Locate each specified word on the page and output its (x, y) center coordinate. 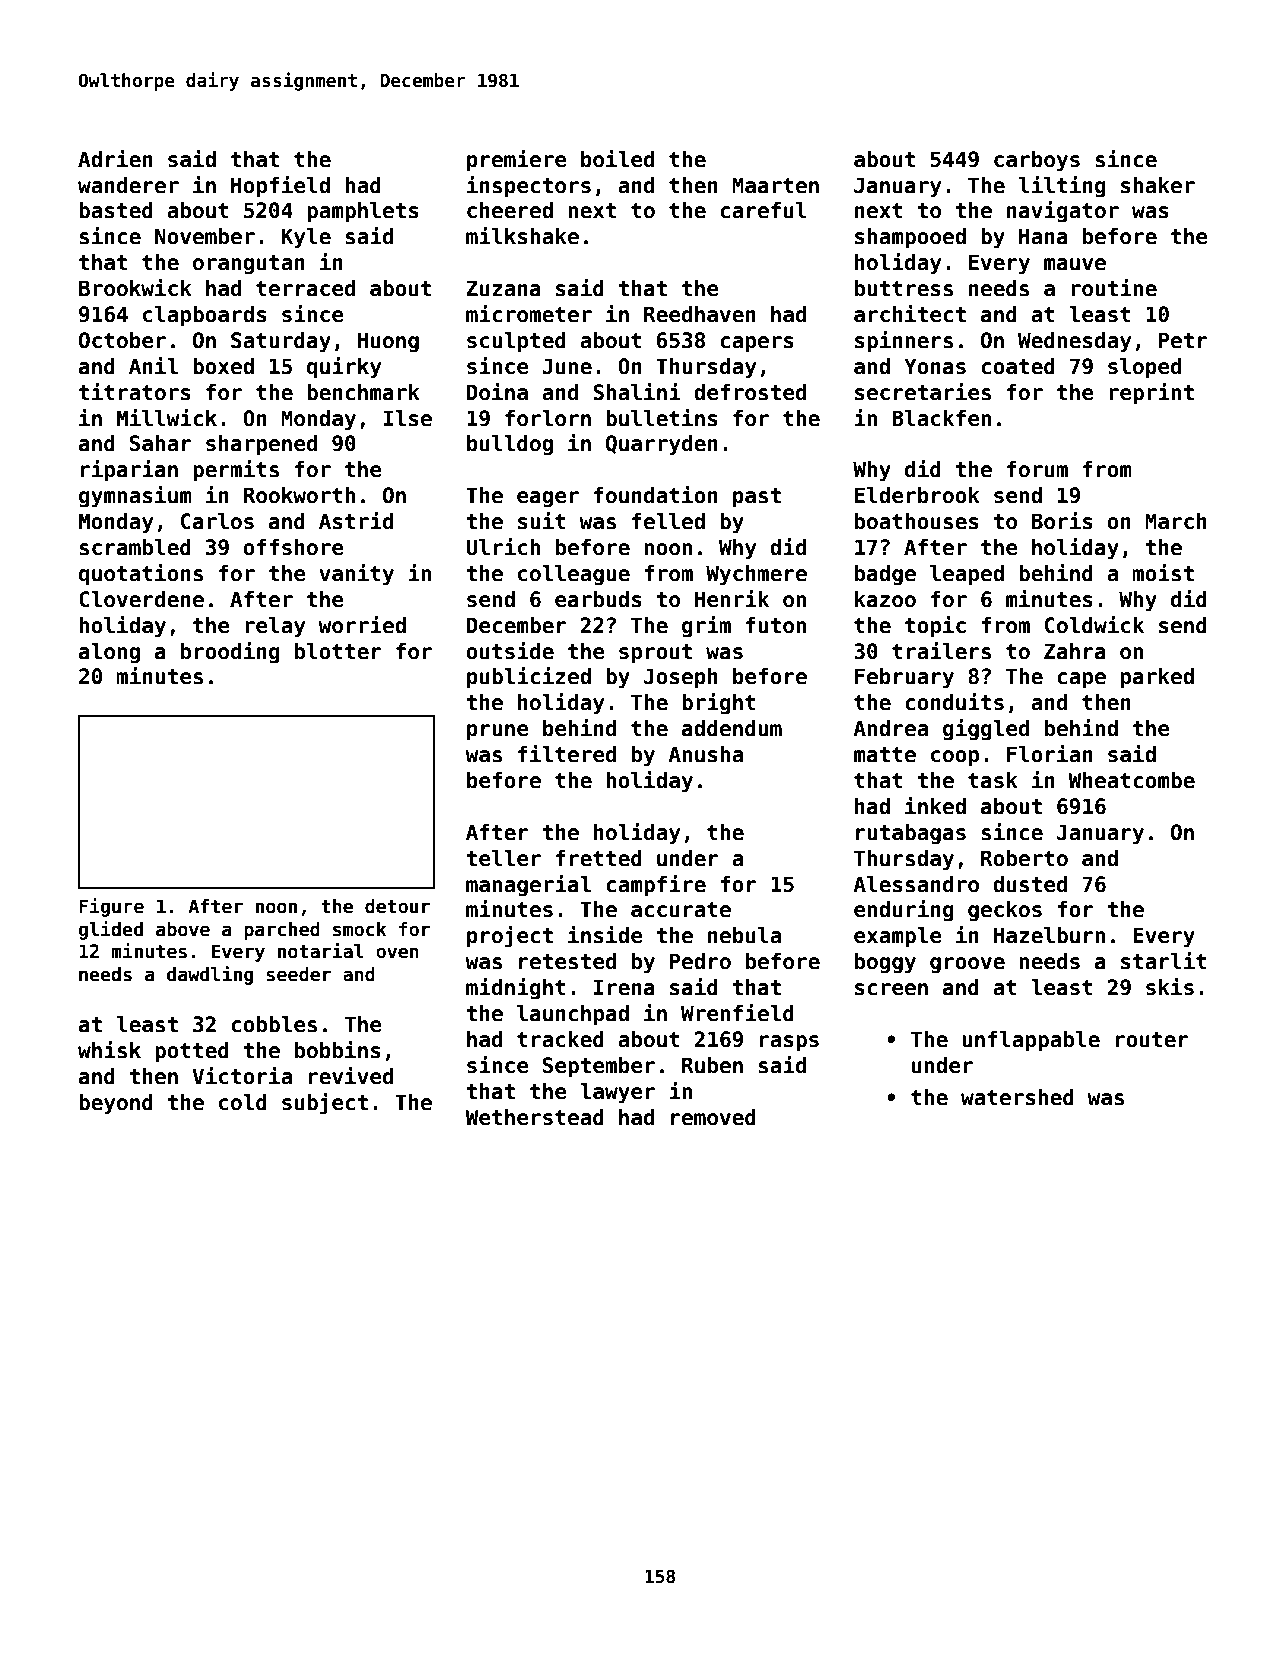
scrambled (135, 547)
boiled (617, 159)
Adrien (115, 159)
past (757, 498)
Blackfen (941, 418)
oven (397, 953)
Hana (1043, 236)
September (599, 1067)
